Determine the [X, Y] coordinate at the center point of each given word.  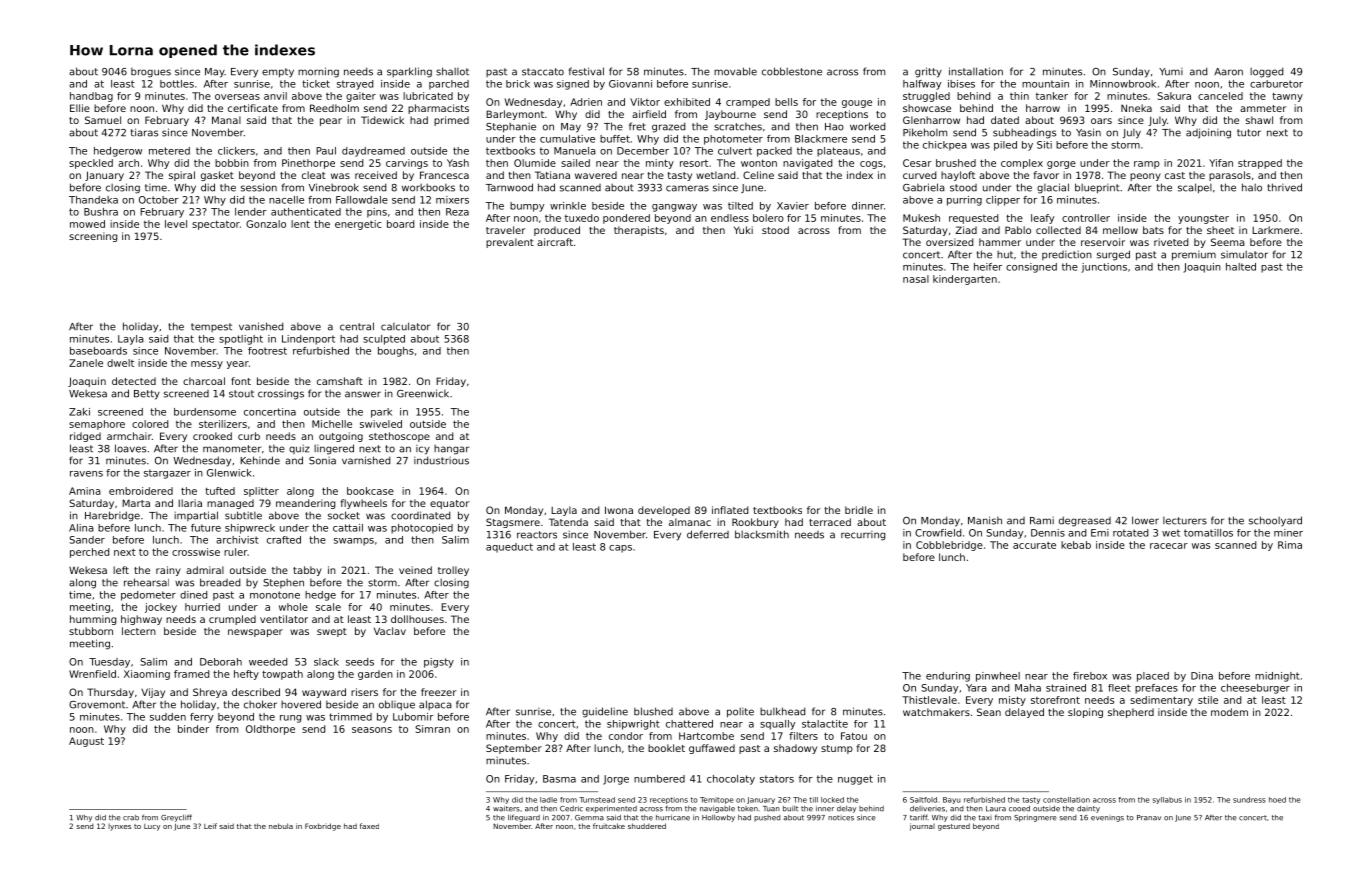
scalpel [1195, 188]
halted [1241, 267]
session [259, 187]
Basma [559, 779]
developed [664, 511]
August [86, 742]
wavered [596, 175]
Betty [147, 395]
